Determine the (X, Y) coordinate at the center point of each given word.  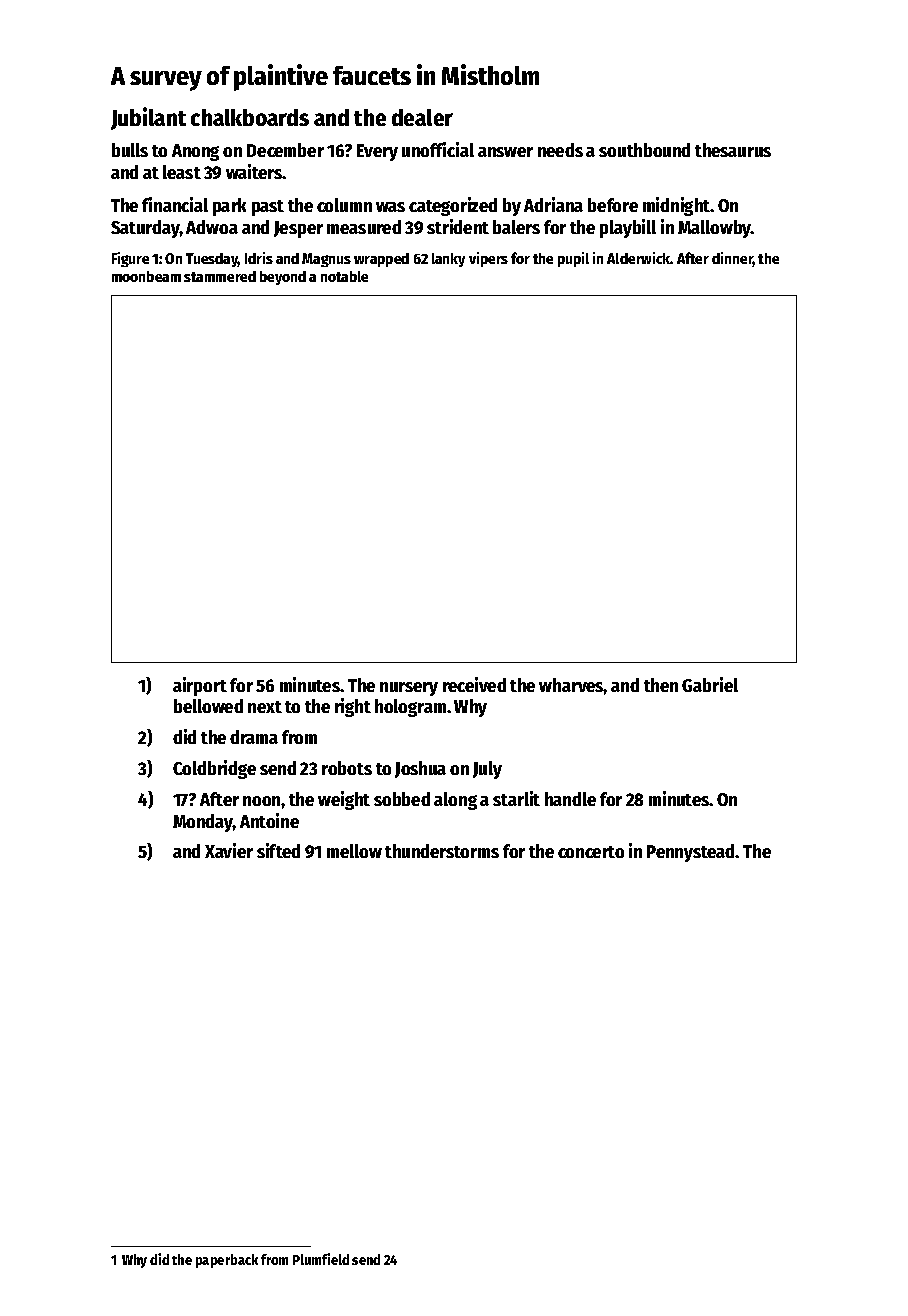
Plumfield (321, 1259)
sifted (278, 850)
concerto (591, 852)
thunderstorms (442, 851)
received (474, 684)
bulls (130, 150)
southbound (644, 150)
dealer (422, 117)
